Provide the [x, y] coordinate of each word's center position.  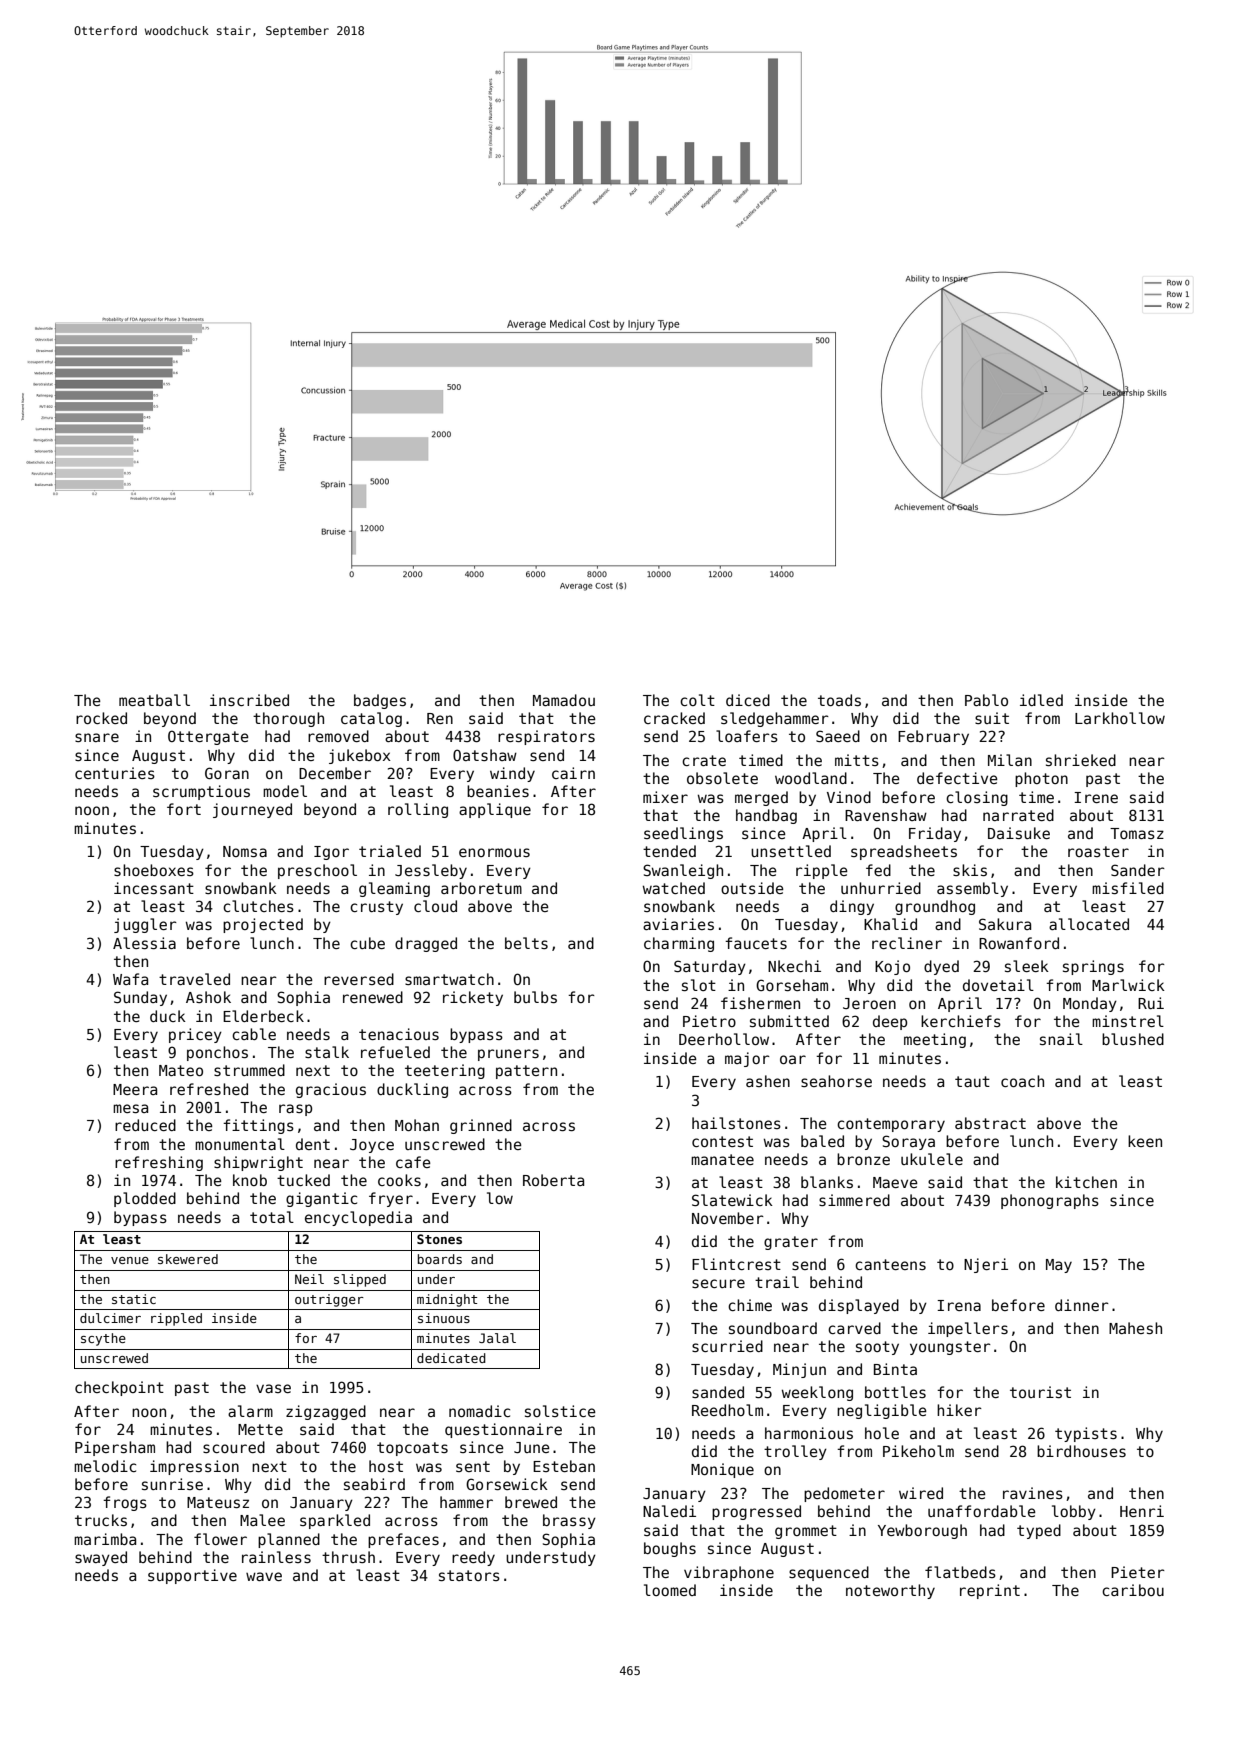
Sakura [1005, 924]
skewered [188, 1259]
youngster [950, 1348]
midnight [447, 1300]
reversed [359, 979]
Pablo [986, 700]
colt [697, 700]
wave [264, 1576]
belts [526, 943]
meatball [154, 700]
